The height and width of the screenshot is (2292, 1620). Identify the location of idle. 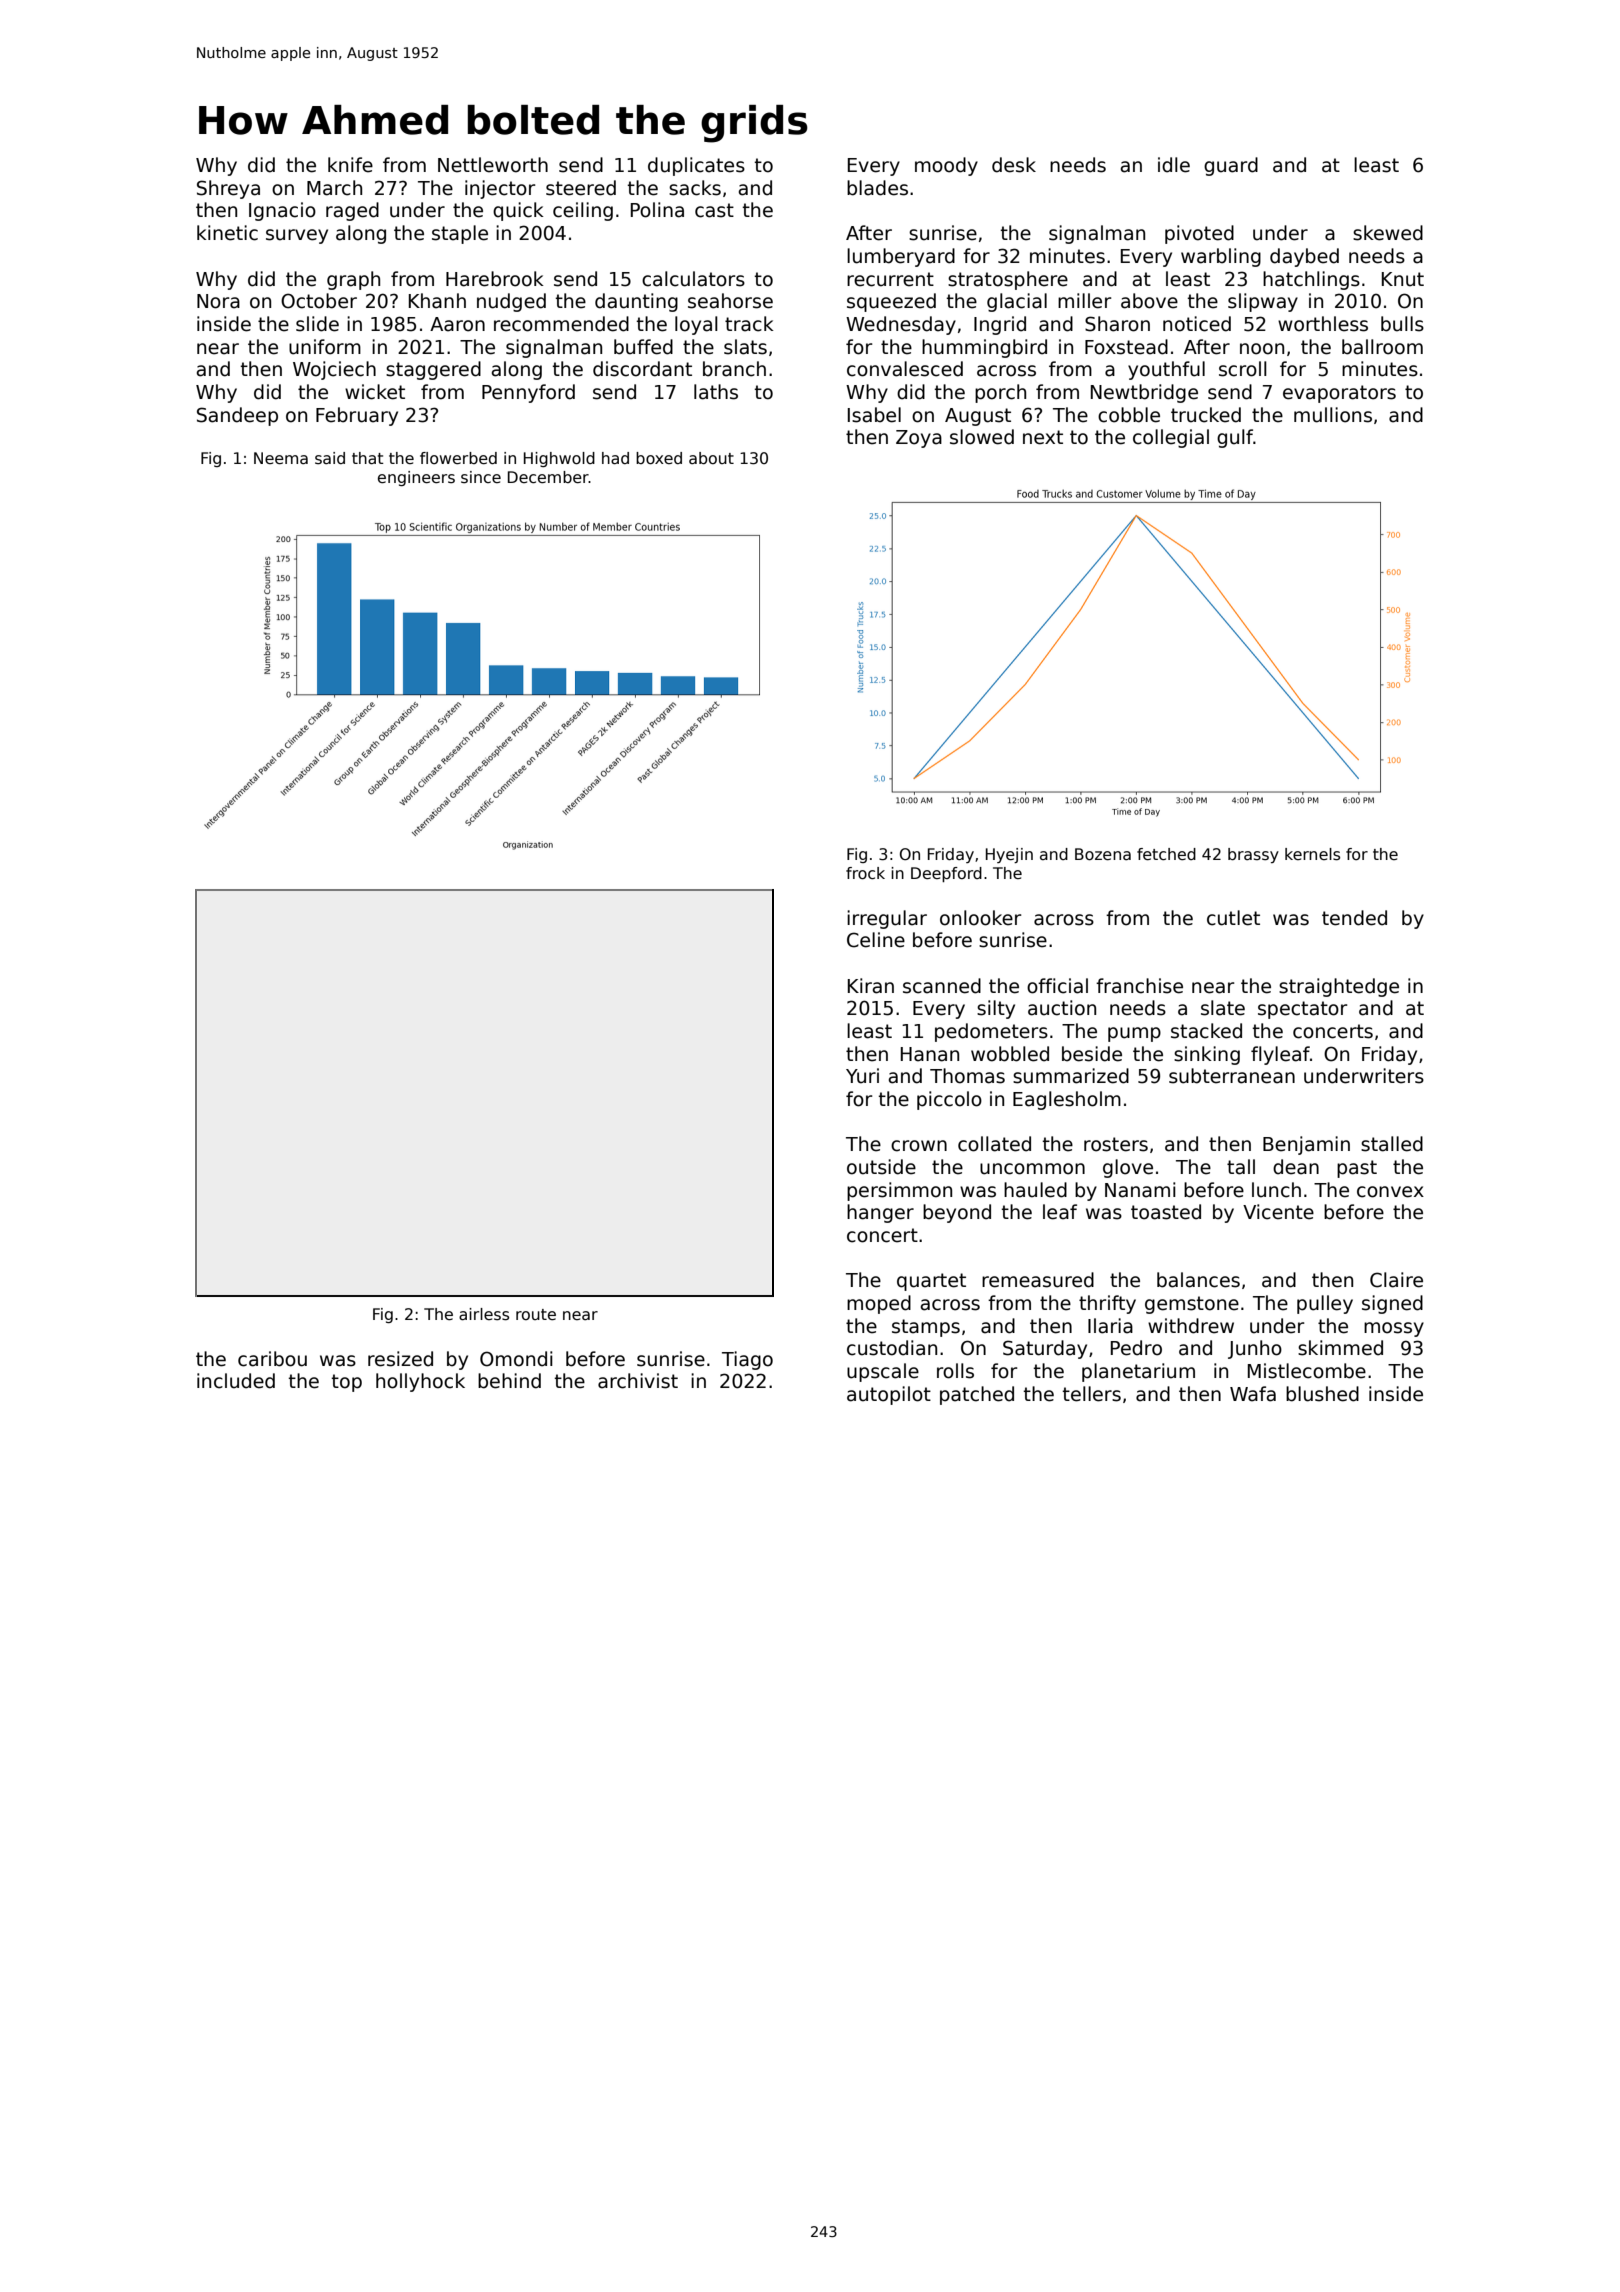
(1174, 165).
